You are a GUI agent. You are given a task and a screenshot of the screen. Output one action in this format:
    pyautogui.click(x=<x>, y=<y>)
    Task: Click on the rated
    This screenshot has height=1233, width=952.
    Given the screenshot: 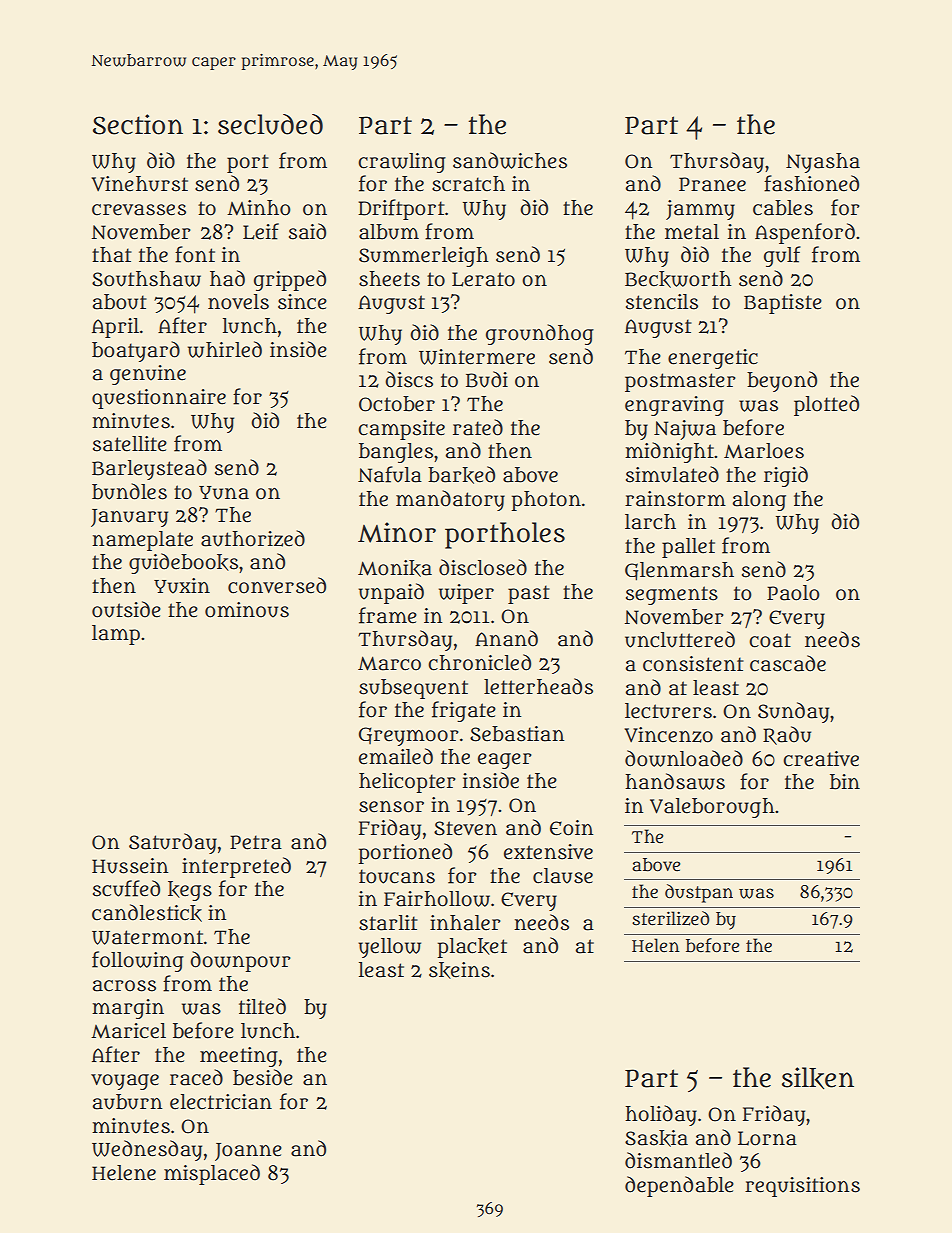 What is the action you would take?
    pyautogui.click(x=478, y=427)
